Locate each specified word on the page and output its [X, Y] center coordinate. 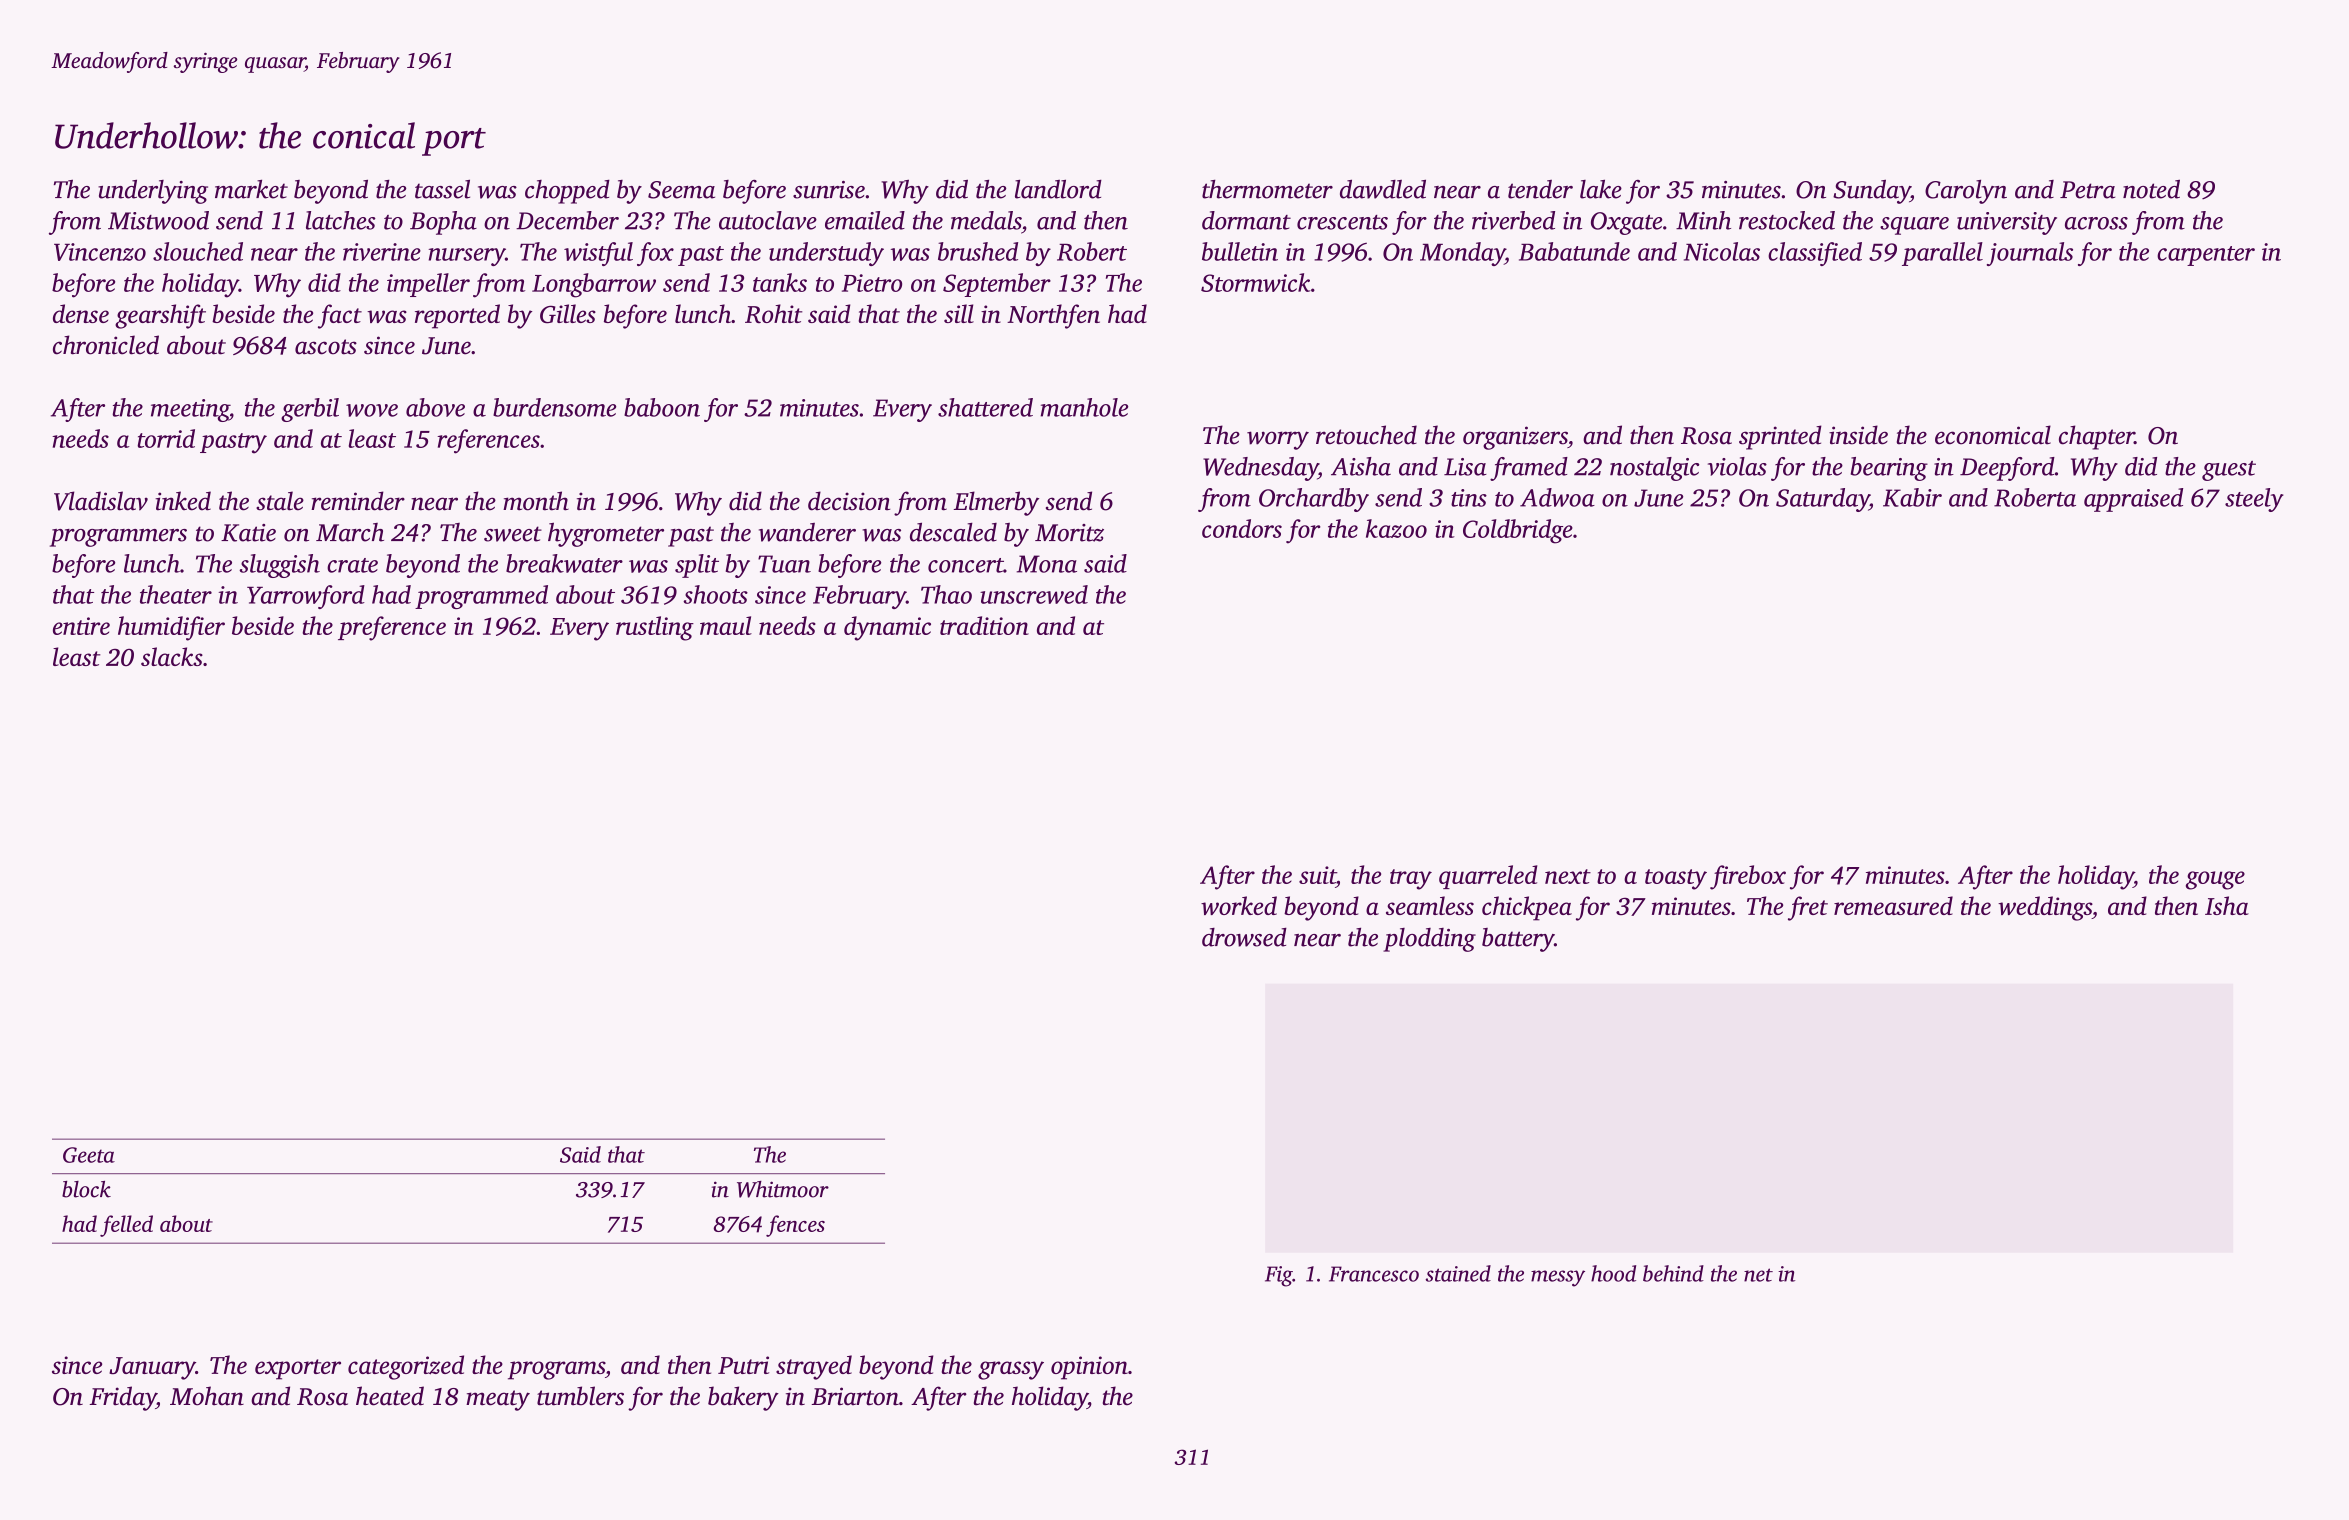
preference [392, 628]
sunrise [829, 190]
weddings [2045, 908]
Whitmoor [783, 1189]
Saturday [1822, 500]
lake [1601, 189]
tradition [984, 625]
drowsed [1244, 937]
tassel [442, 189]
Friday [122, 1398]
